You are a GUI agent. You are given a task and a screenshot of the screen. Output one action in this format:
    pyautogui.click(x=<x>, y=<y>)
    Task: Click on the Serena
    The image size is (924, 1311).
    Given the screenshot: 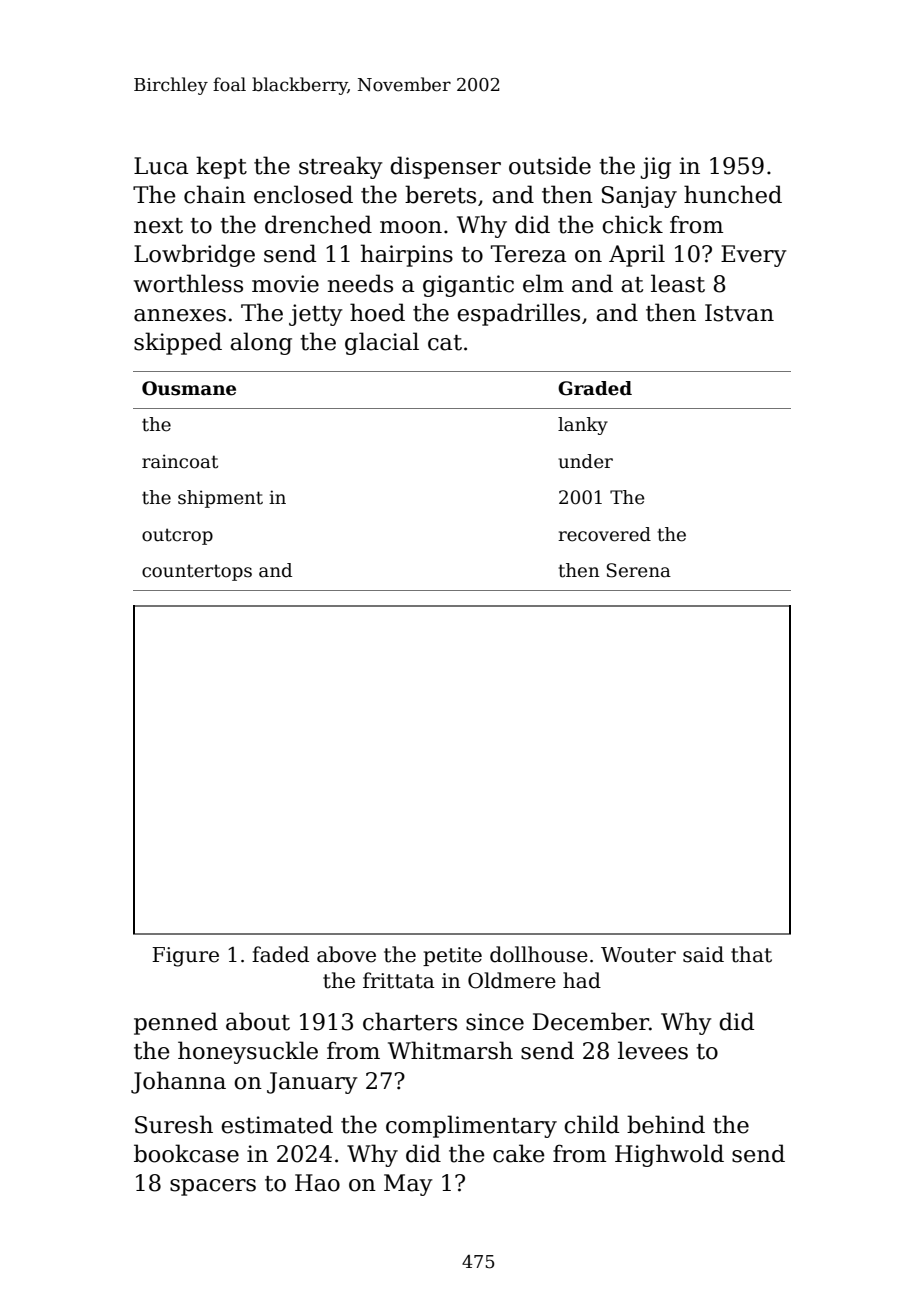 What is the action you would take?
    pyautogui.click(x=639, y=570)
